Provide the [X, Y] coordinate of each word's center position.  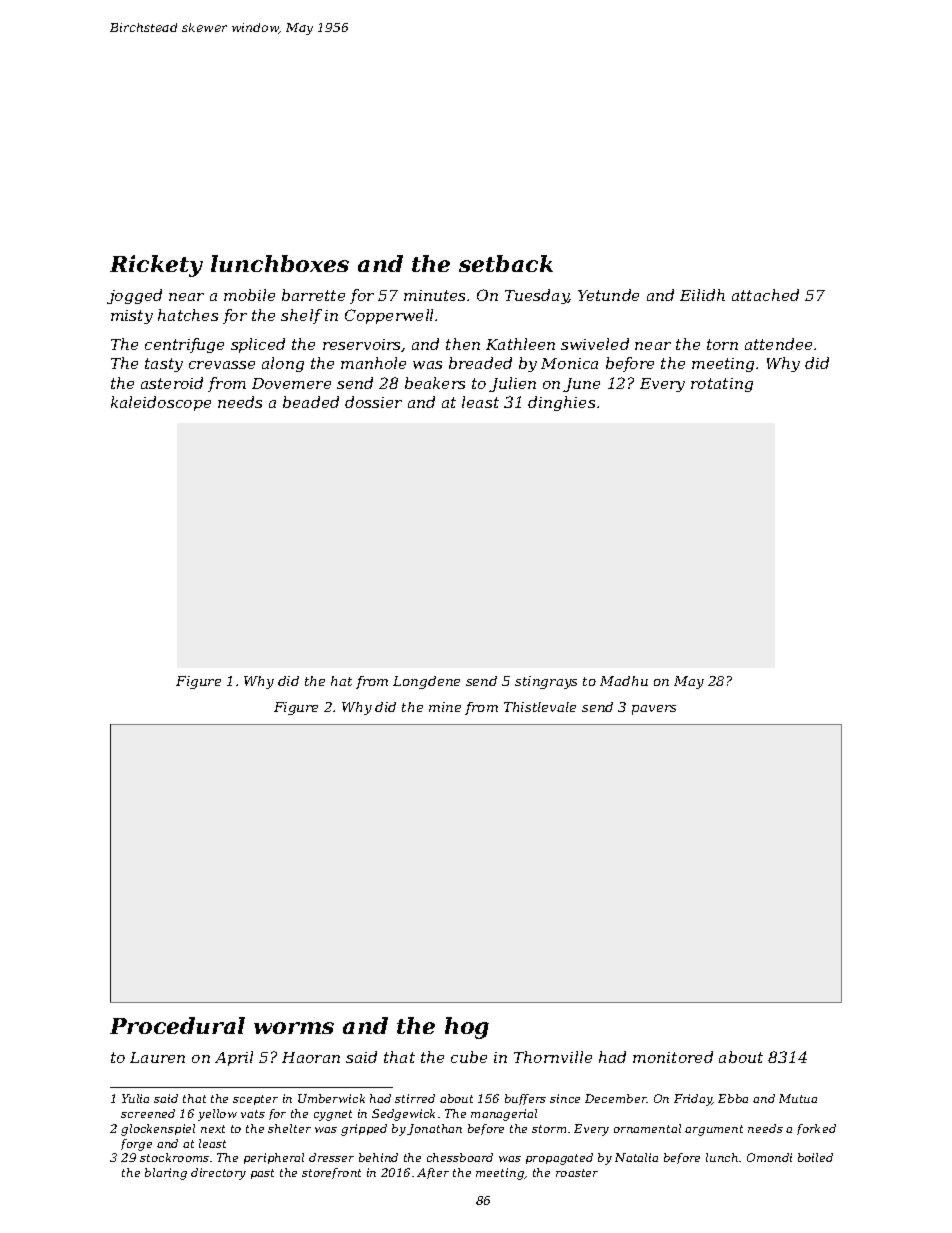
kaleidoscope [161, 403]
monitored [673, 1057]
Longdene [426, 682]
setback [506, 263]
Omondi [769, 1157]
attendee [778, 344]
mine [445, 707]
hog [467, 1028]
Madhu [624, 681]
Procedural [177, 1025]
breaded [480, 363]
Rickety [156, 266]
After [433, 1173]
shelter [289, 1128]
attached [765, 295]
